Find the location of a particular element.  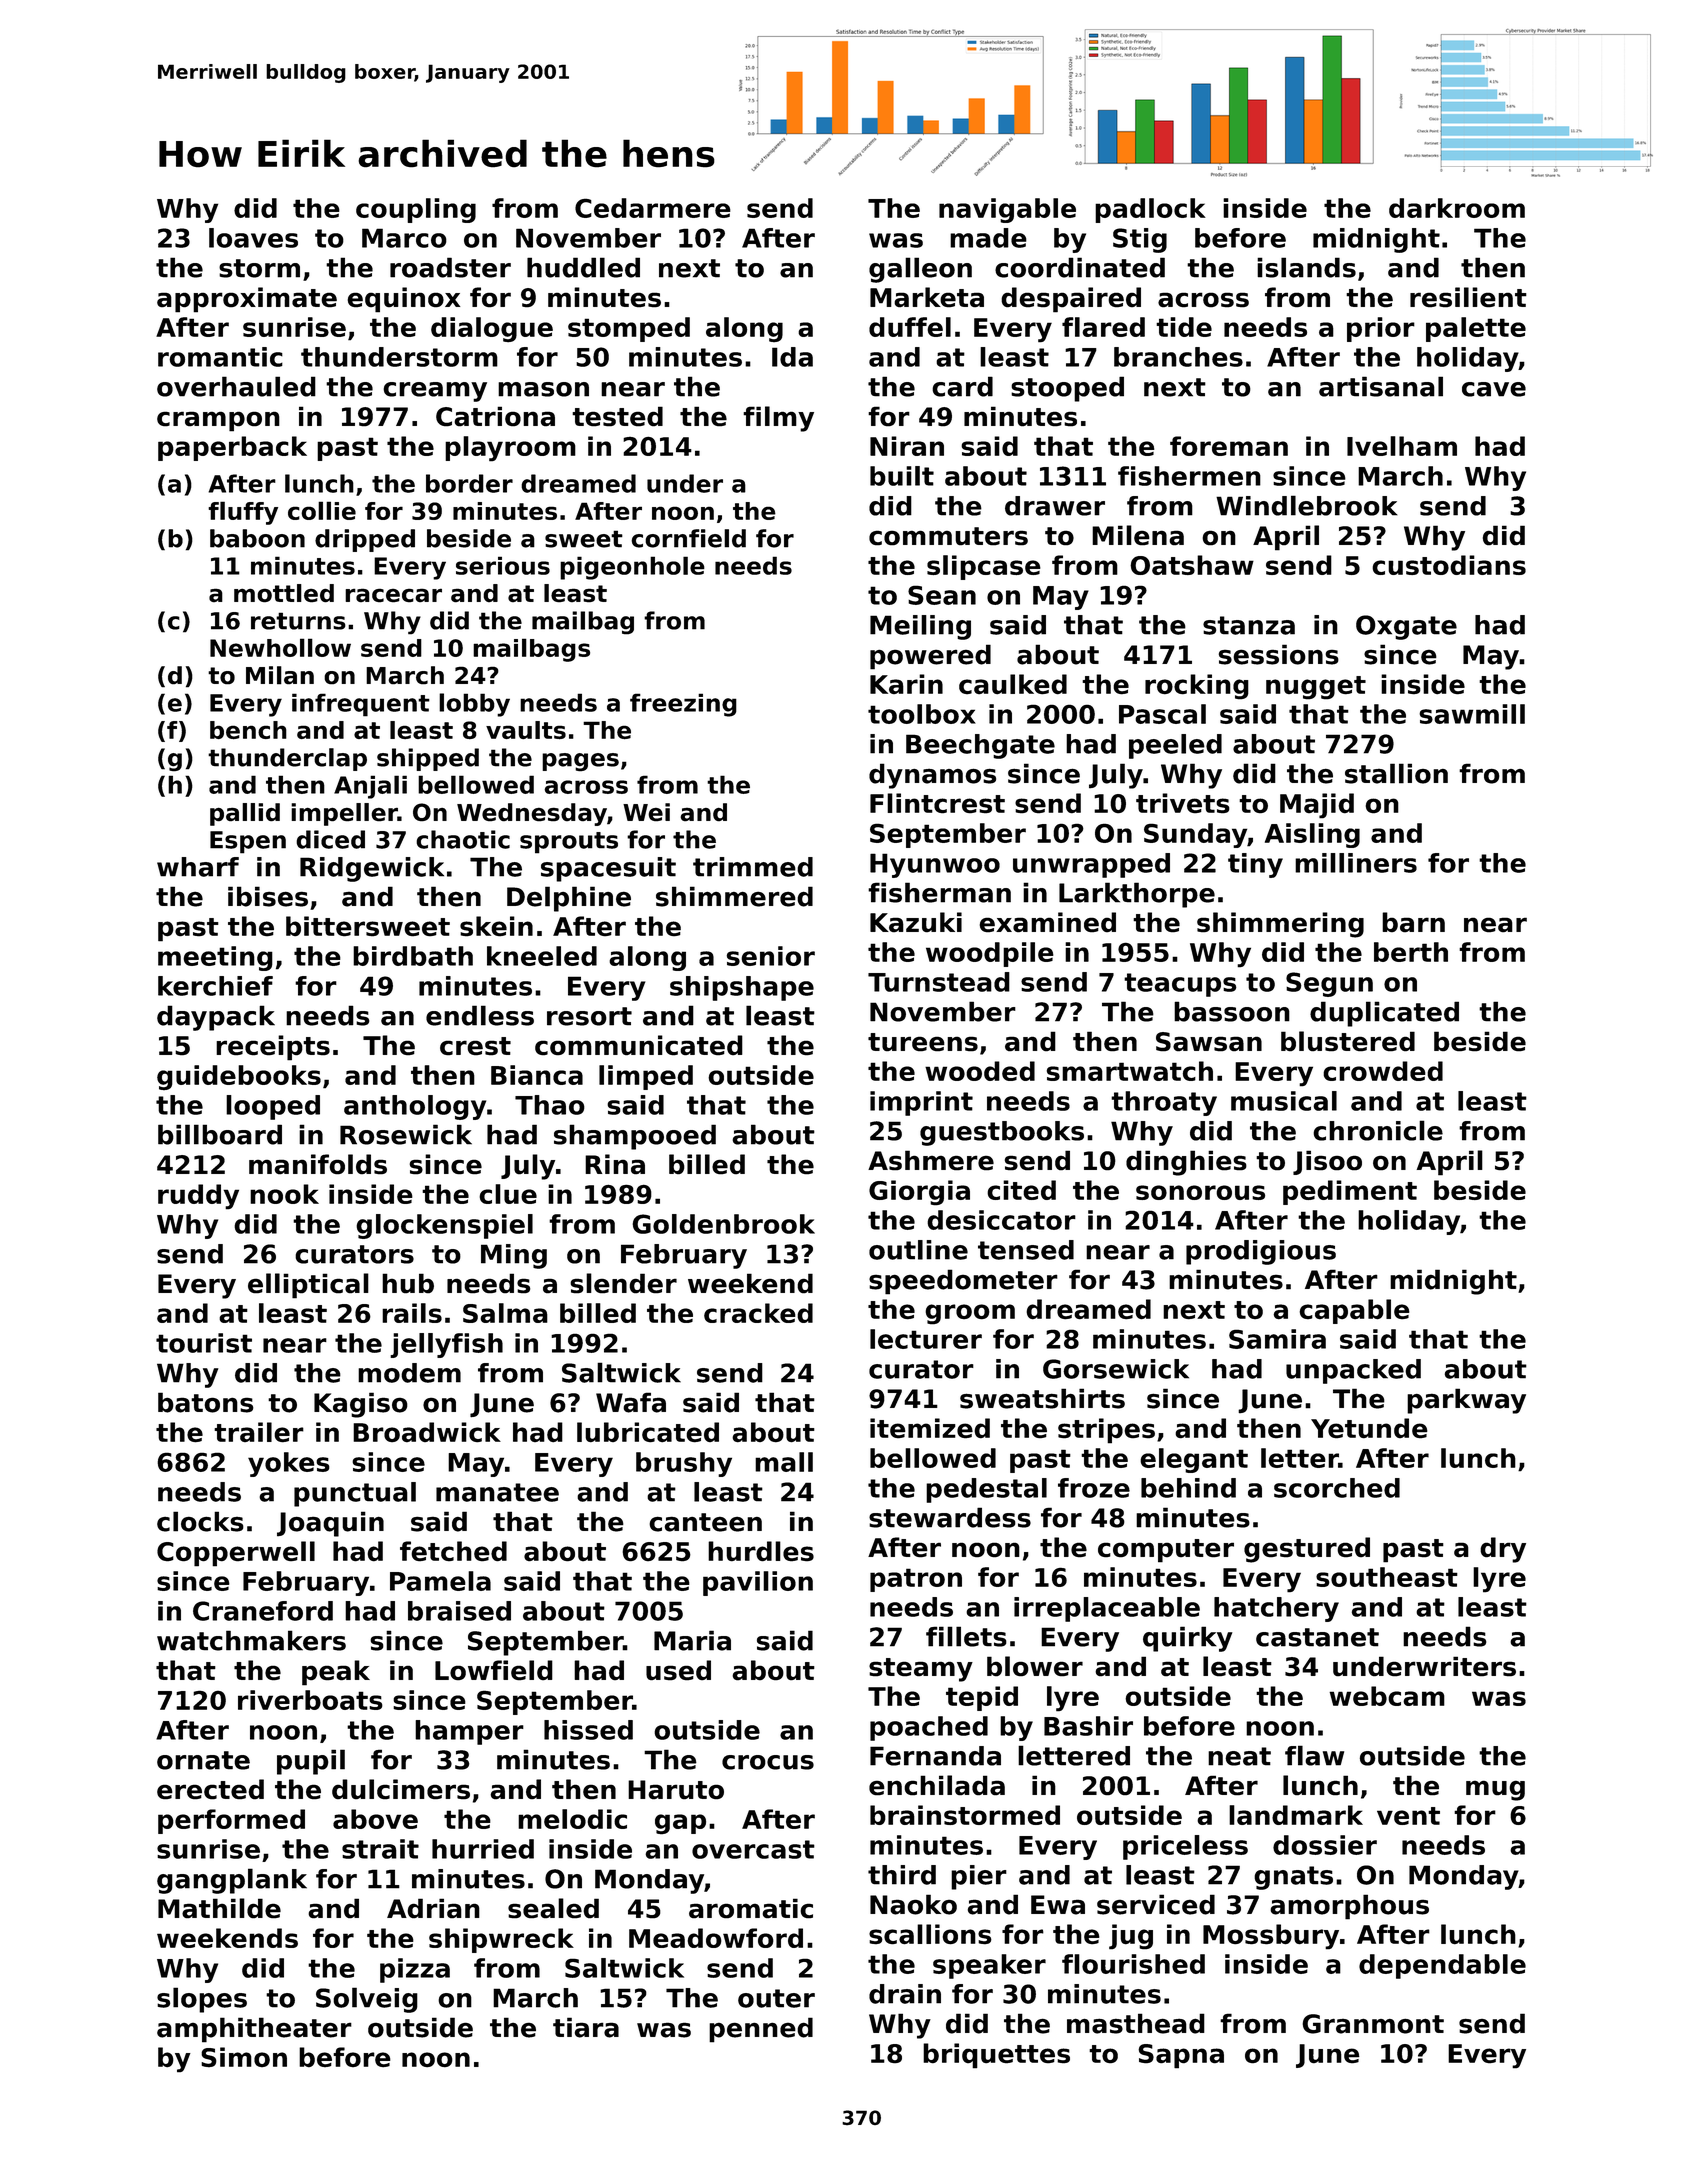

toolbox is located at coordinates (922, 714).
